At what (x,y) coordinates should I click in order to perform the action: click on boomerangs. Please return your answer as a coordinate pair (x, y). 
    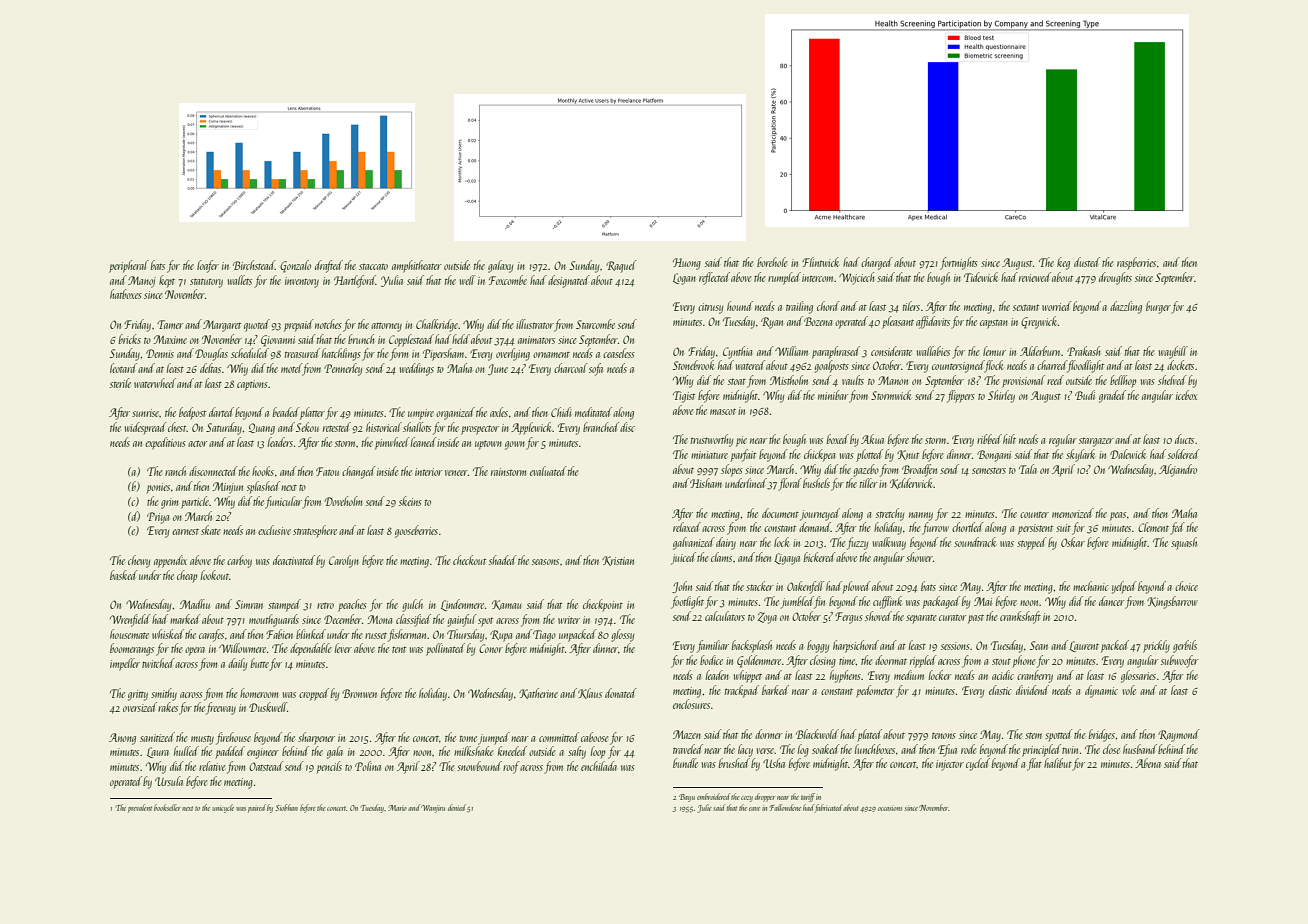
    Looking at the image, I should click on (132, 649).
